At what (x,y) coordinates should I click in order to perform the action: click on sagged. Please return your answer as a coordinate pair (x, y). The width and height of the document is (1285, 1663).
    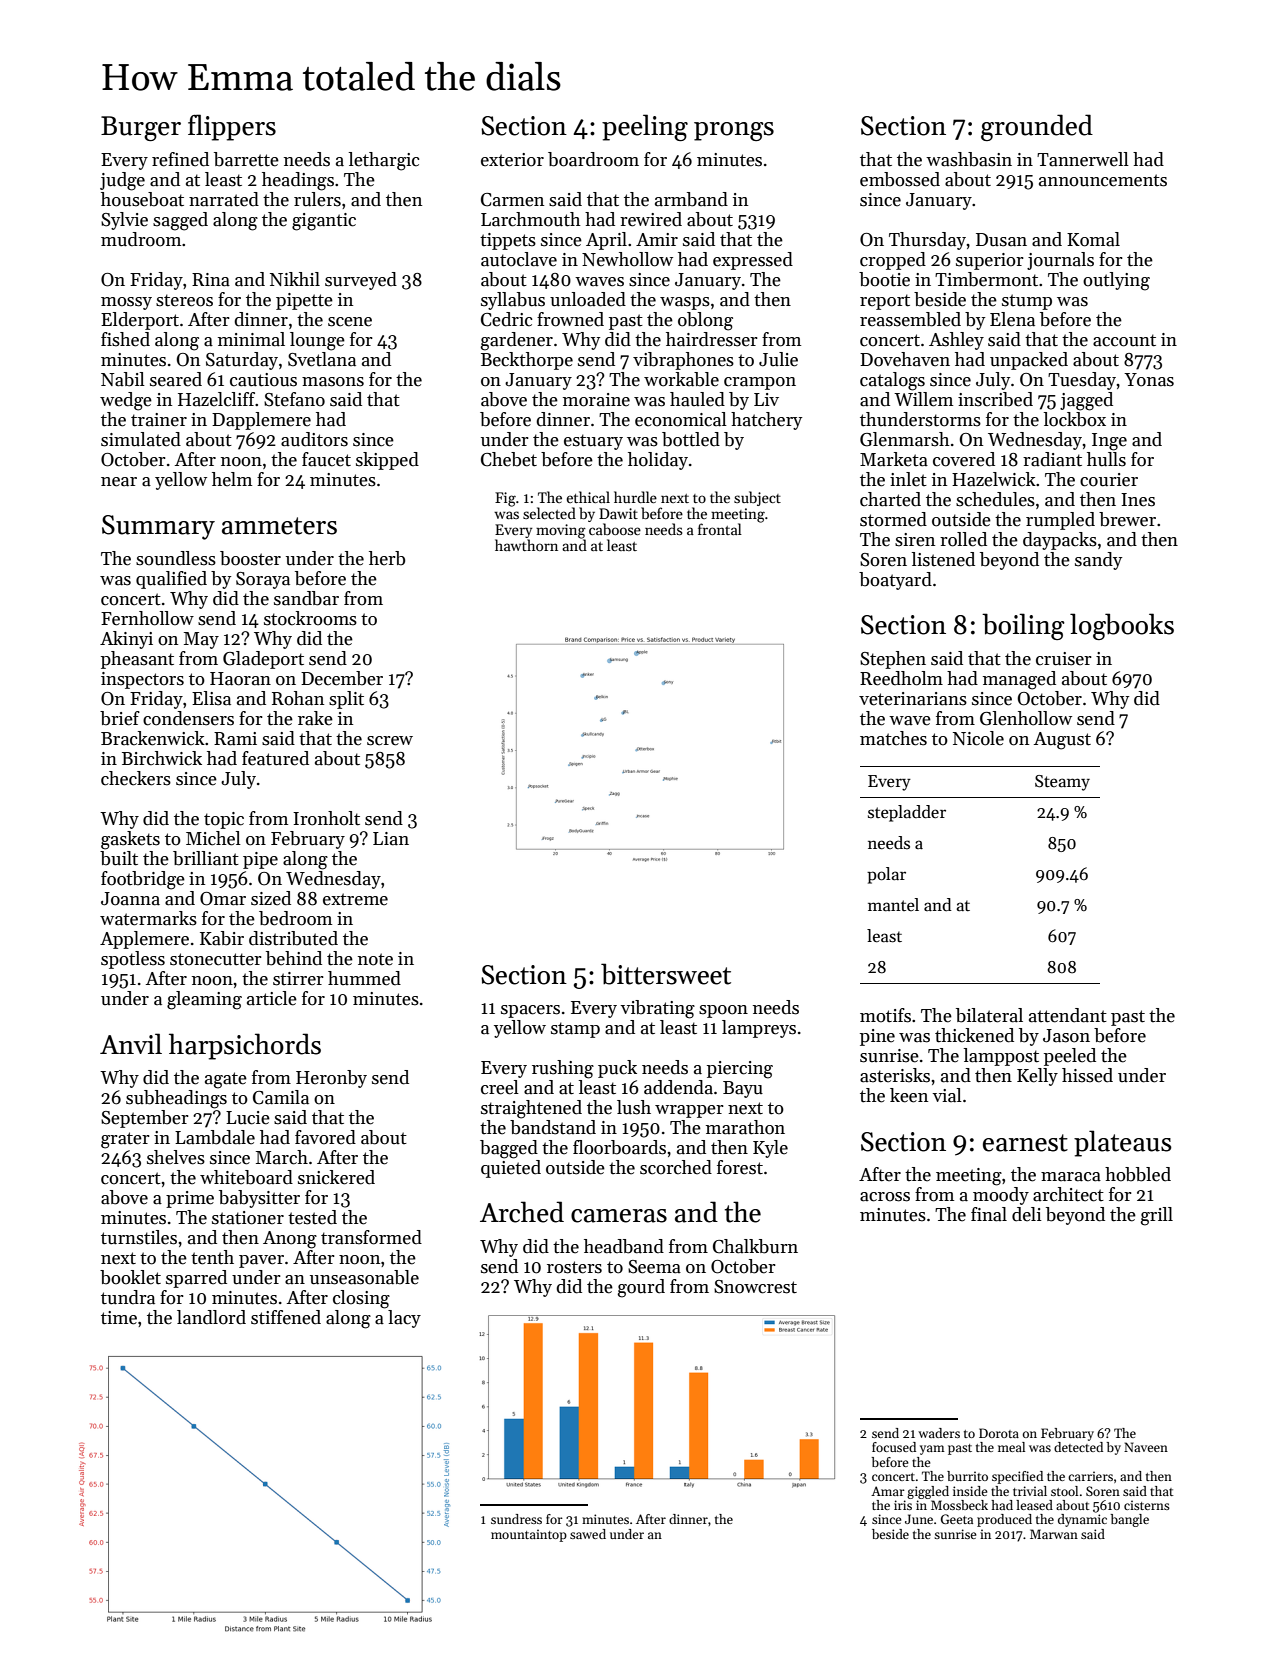
    Looking at the image, I should click on (180, 221).
